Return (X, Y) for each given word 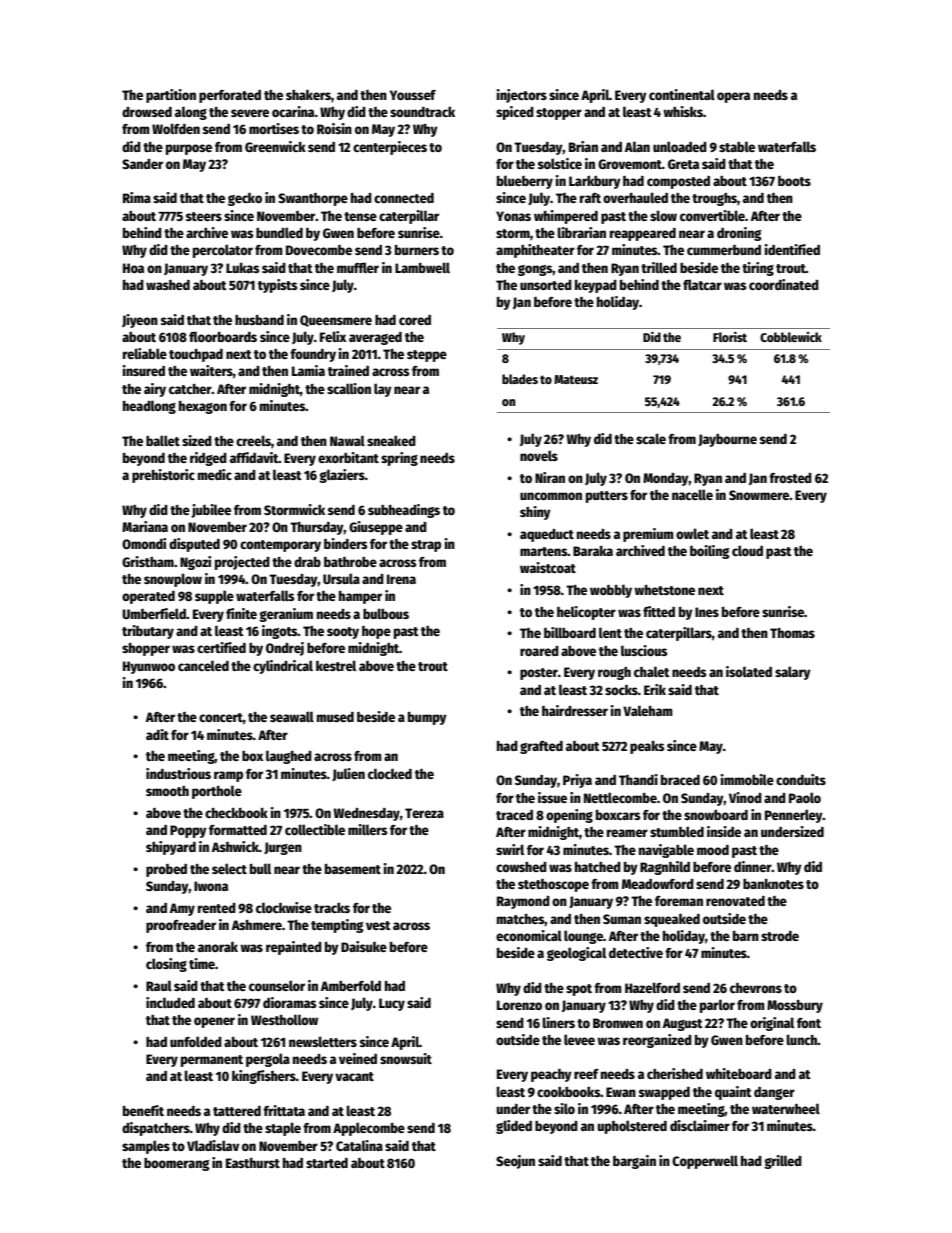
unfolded (196, 1041)
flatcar (702, 284)
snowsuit (406, 1058)
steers (204, 216)
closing (166, 965)
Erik (655, 689)
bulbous (386, 613)
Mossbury (795, 1006)
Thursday (317, 528)
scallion (349, 388)
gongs (535, 270)
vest (378, 925)
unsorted (546, 285)
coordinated (784, 284)
